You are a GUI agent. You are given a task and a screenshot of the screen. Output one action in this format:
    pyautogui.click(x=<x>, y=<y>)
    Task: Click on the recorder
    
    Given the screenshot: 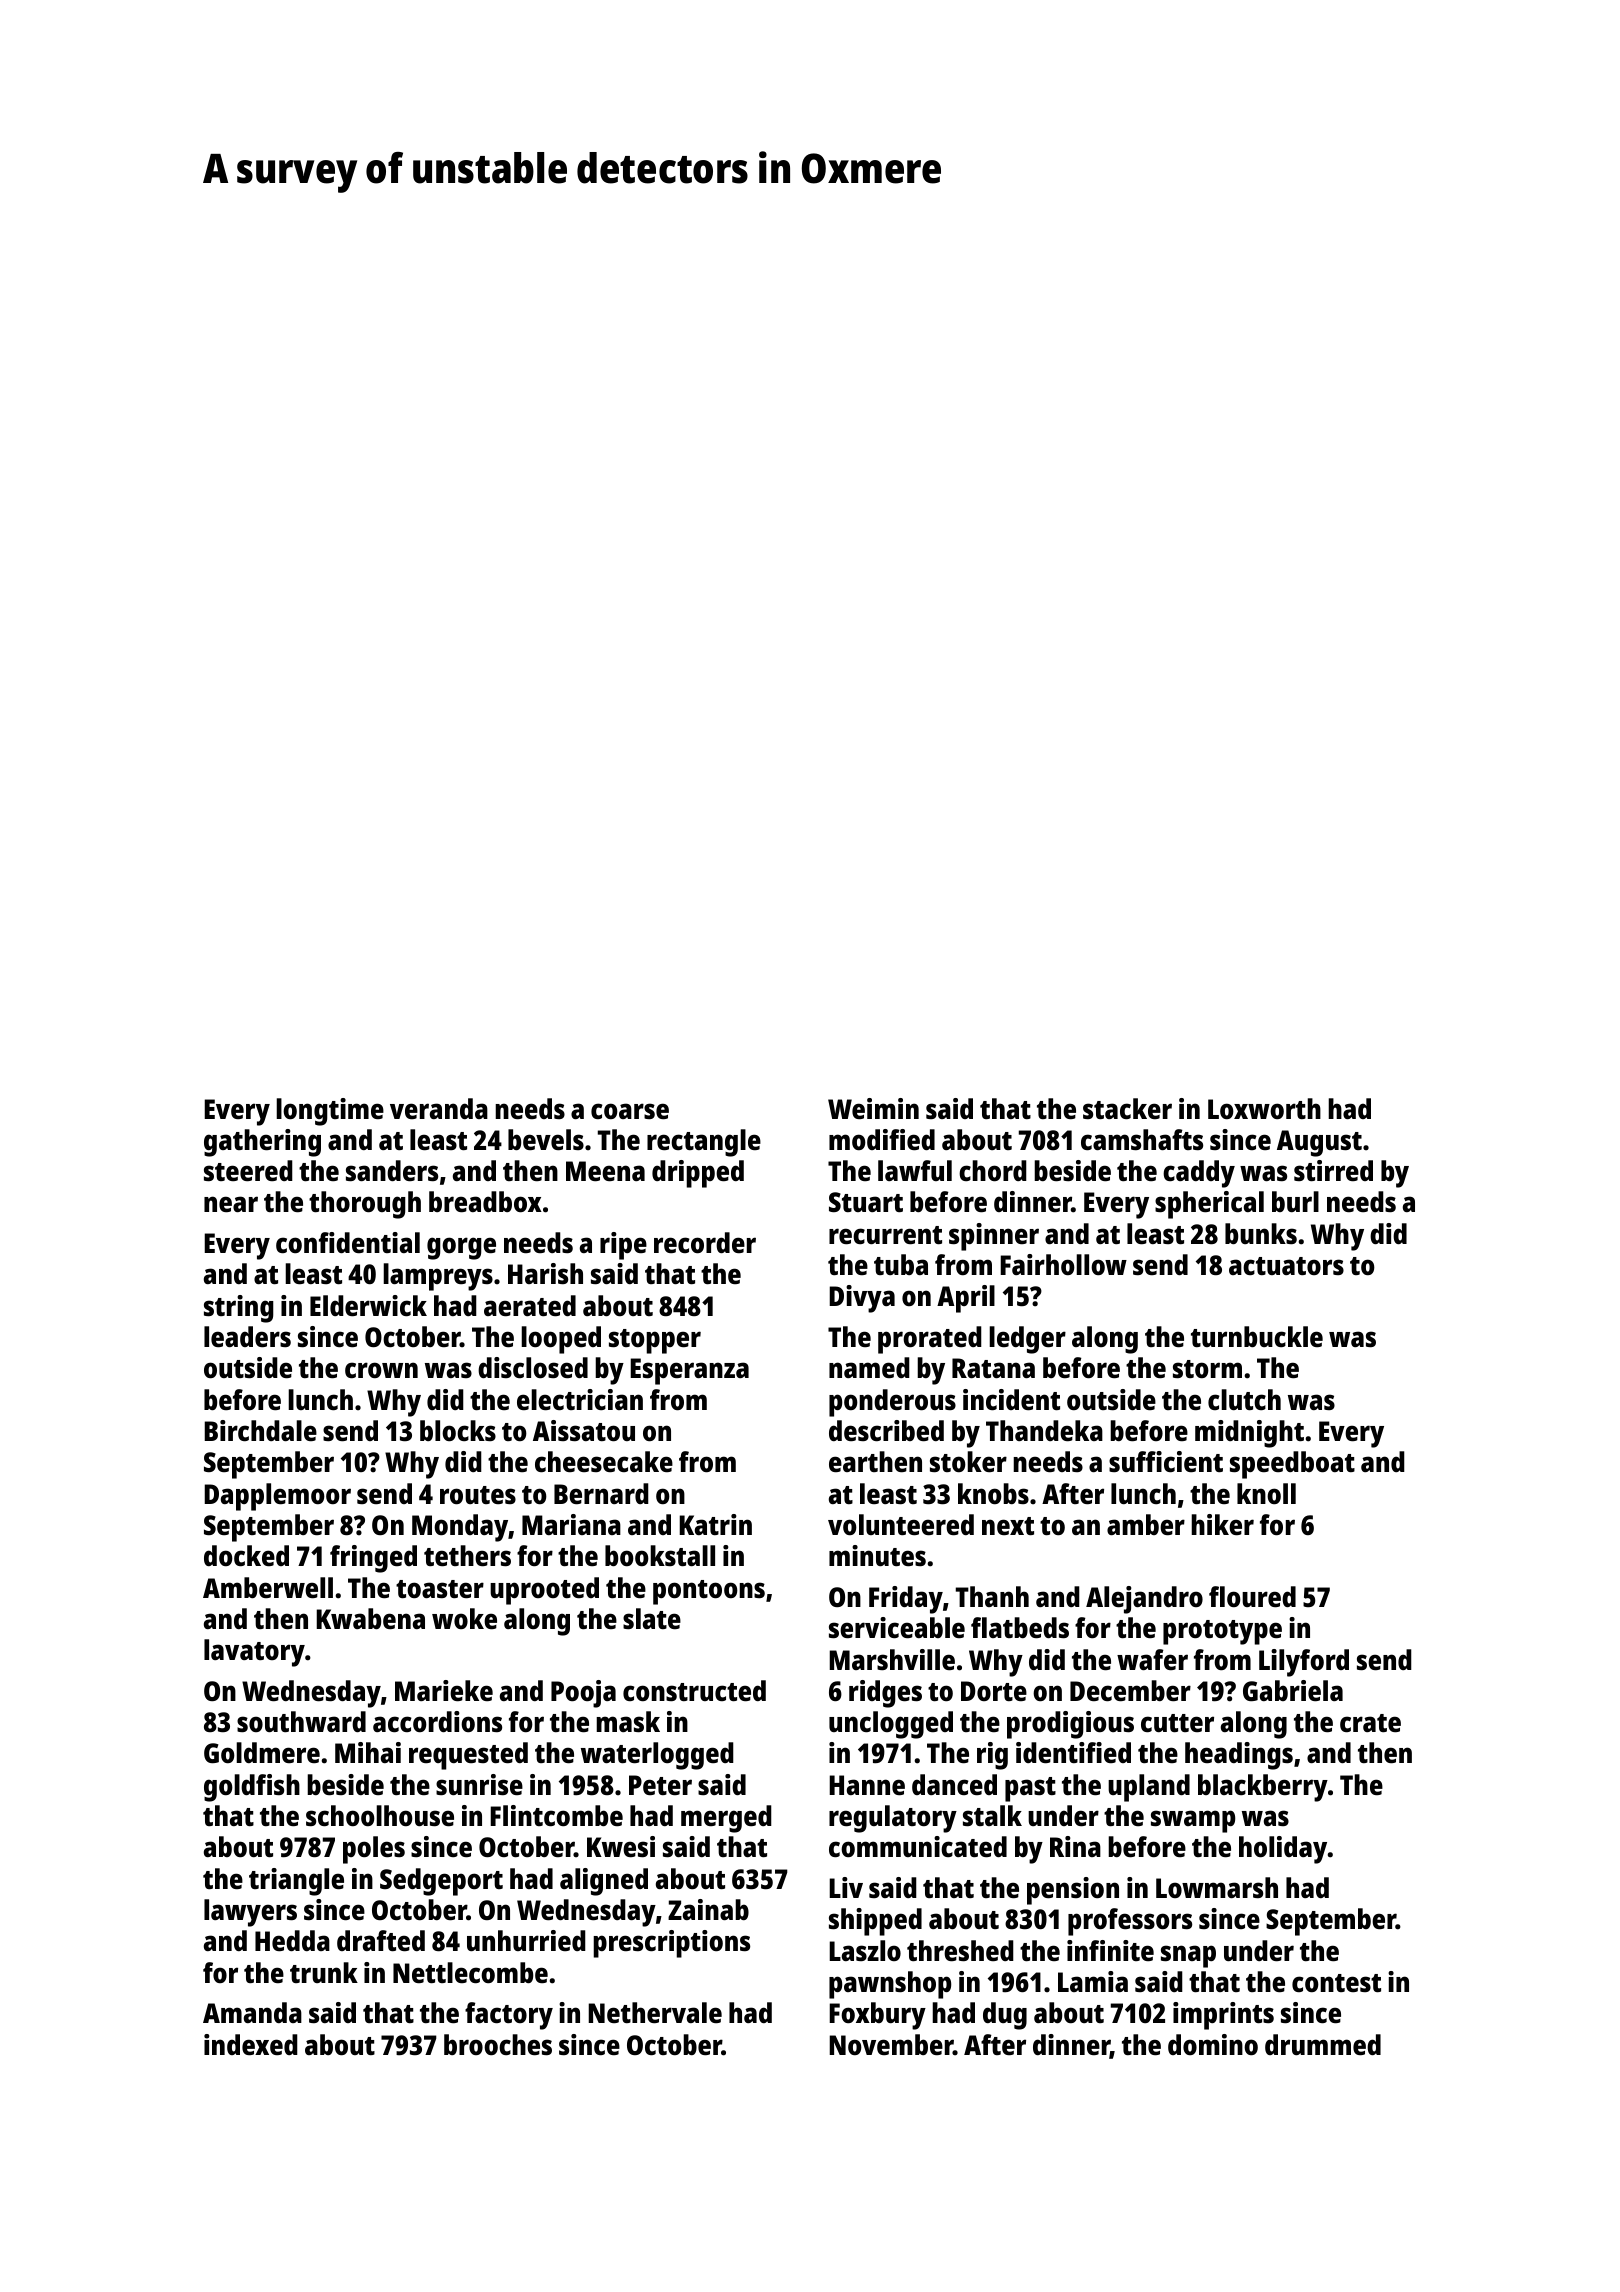 What is the action you would take?
    pyautogui.click(x=705, y=1243)
